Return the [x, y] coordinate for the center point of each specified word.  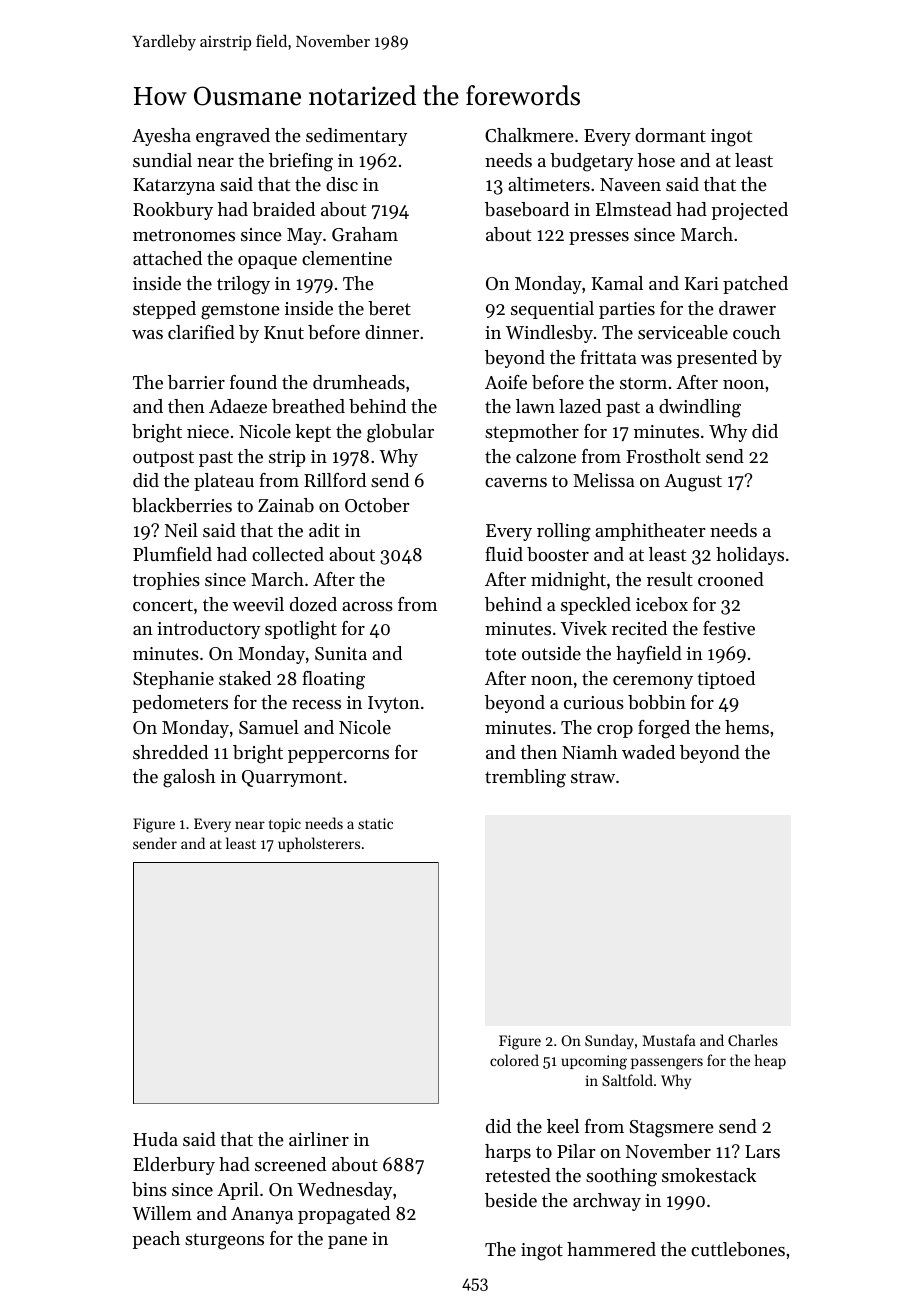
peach [156, 1240]
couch [757, 332]
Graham [365, 234]
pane [347, 1242]
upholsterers [319, 844]
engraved [233, 137]
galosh [189, 778]
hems [747, 727]
